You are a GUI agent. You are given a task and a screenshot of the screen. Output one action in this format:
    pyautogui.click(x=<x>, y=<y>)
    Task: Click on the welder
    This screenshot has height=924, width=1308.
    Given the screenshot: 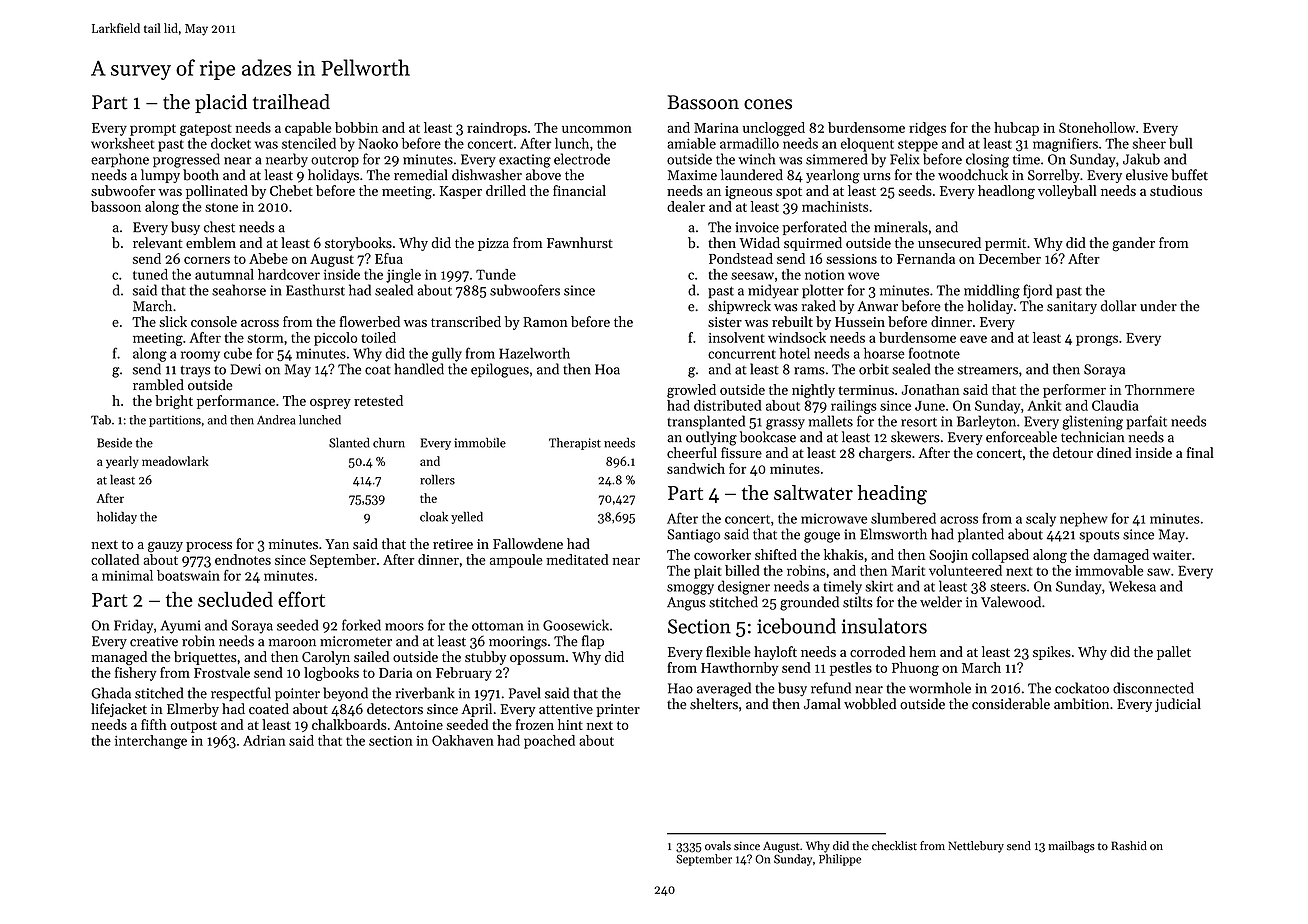 What is the action you would take?
    pyautogui.click(x=941, y=602)
